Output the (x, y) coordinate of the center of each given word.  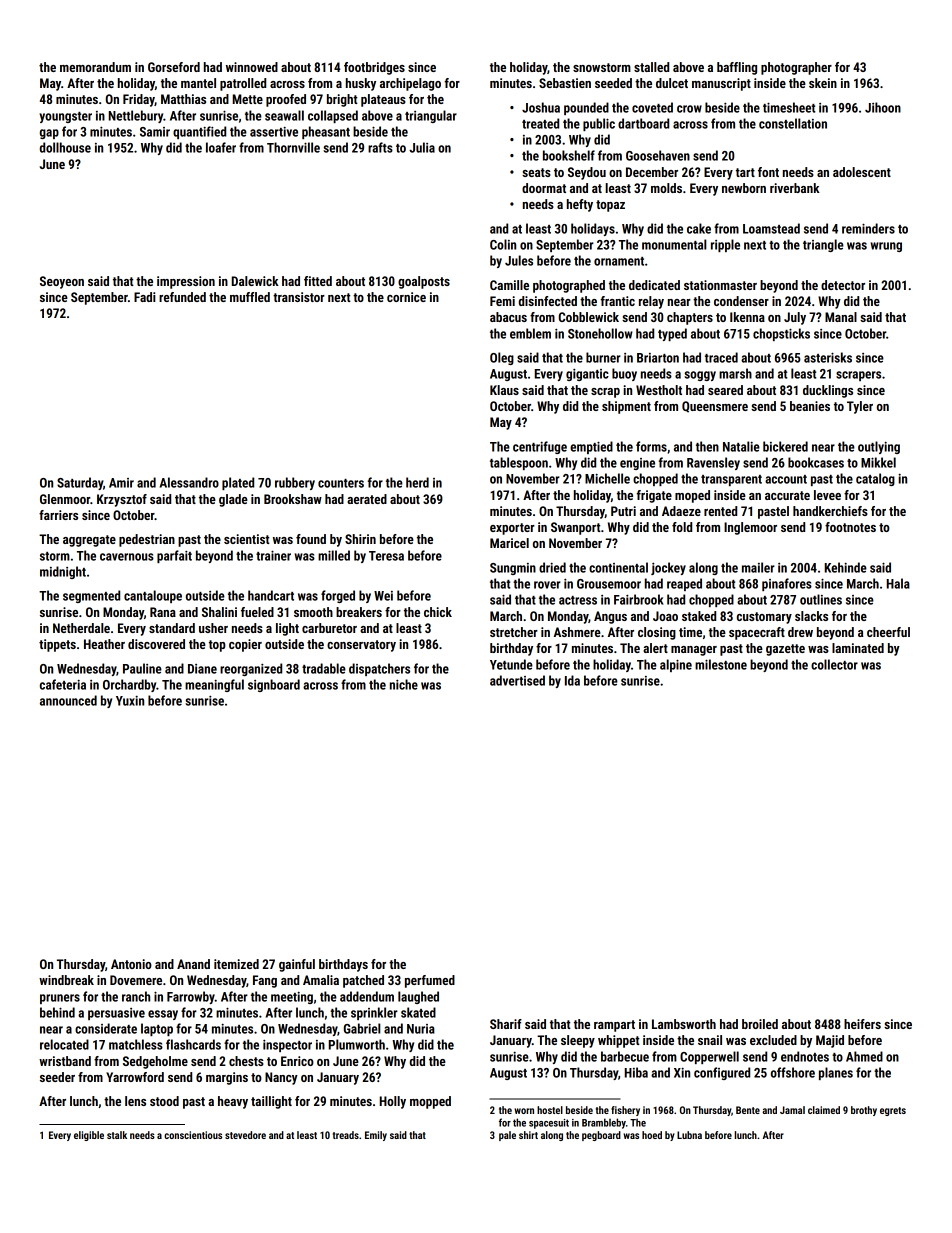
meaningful (214, 685)
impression (186, 282)
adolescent (862, 172)
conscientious (193, 1135)
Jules (519, 260)
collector (834, 664)
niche (404, 684)
